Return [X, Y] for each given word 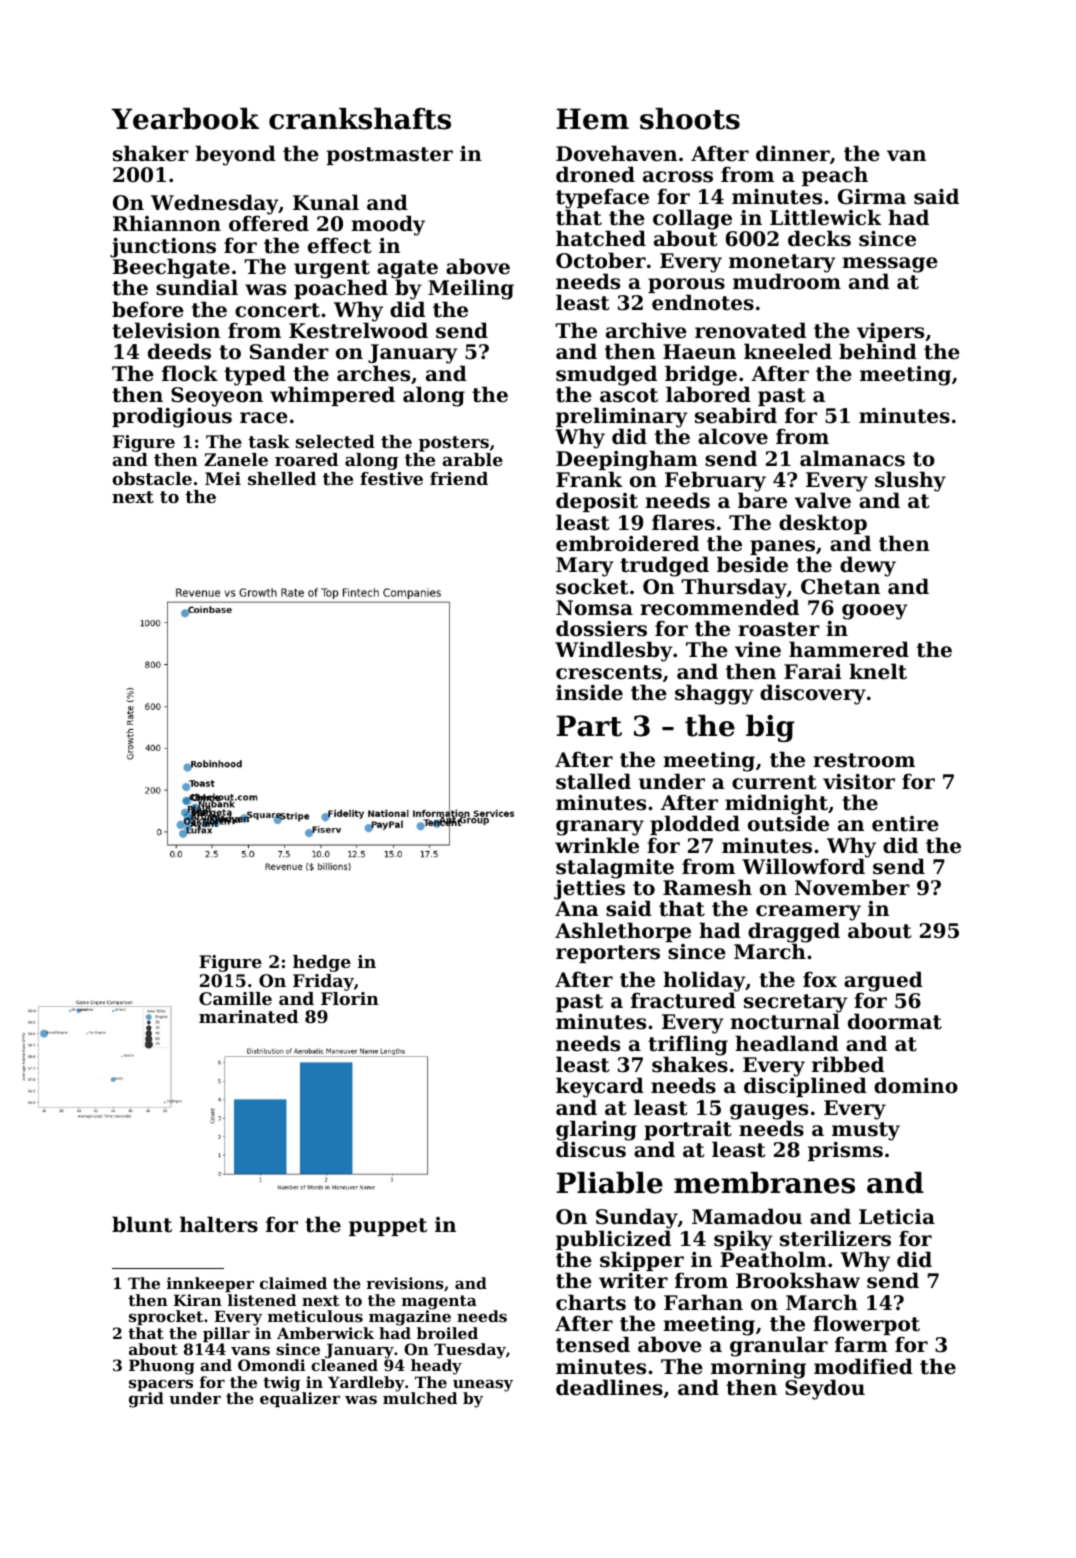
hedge [322, 963]
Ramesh [707, 887]
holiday [704, 982]
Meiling [471, 289]
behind [878, 352]
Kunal [326, 202]
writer [633, 1281]
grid [146, 1400]
